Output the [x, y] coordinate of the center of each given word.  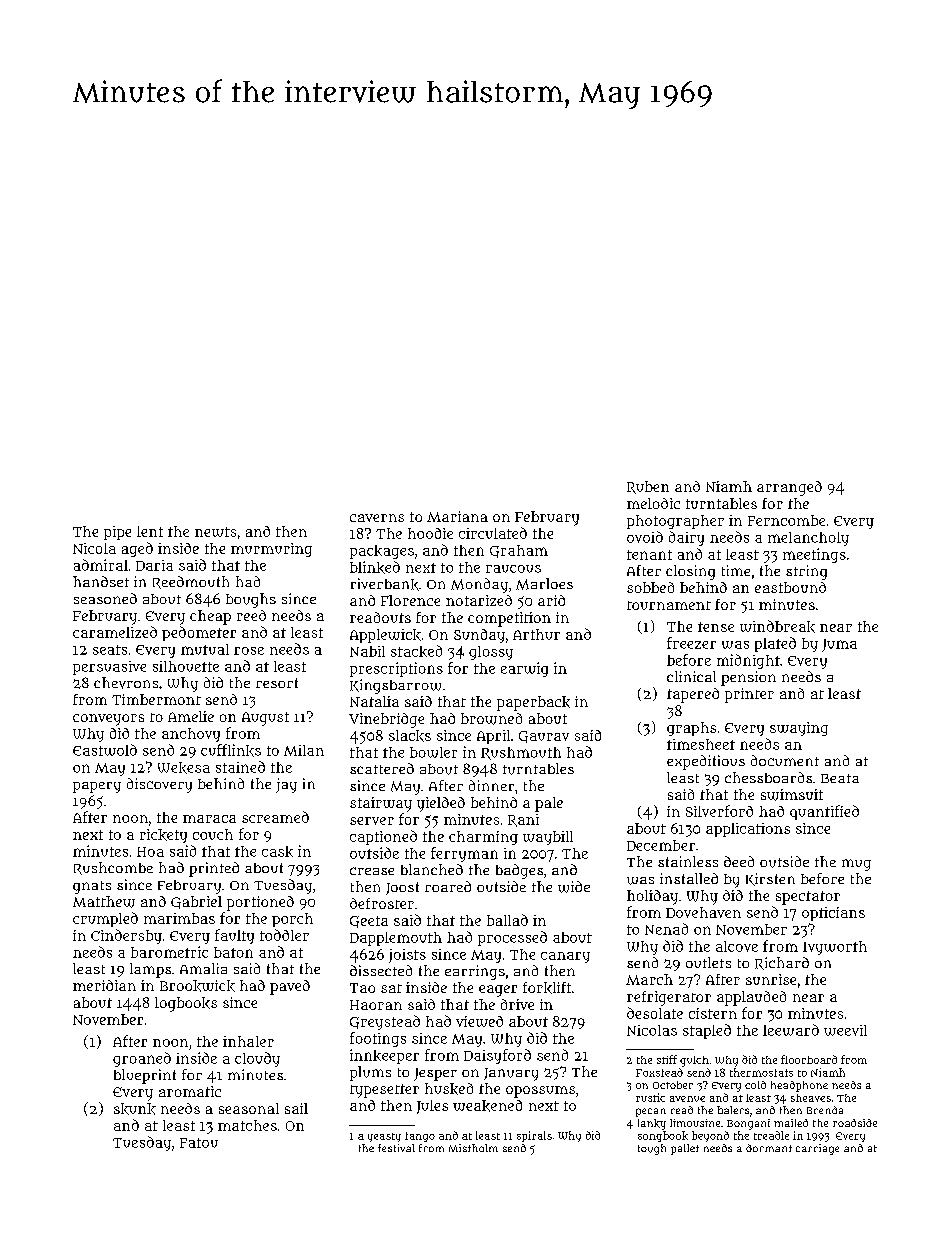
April [493, 737]
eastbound [790, 587]
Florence [410, 600]
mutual [205, 649]
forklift [547, 988]
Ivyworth [835, 948]
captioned [383, 837]
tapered [693, 695]
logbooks [186, 1004]
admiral [101, 565]
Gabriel [196, 902]
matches [247, 1125]
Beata [840, 778]
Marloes [544, 584]
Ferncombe [786, 520]
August [265, 719]
